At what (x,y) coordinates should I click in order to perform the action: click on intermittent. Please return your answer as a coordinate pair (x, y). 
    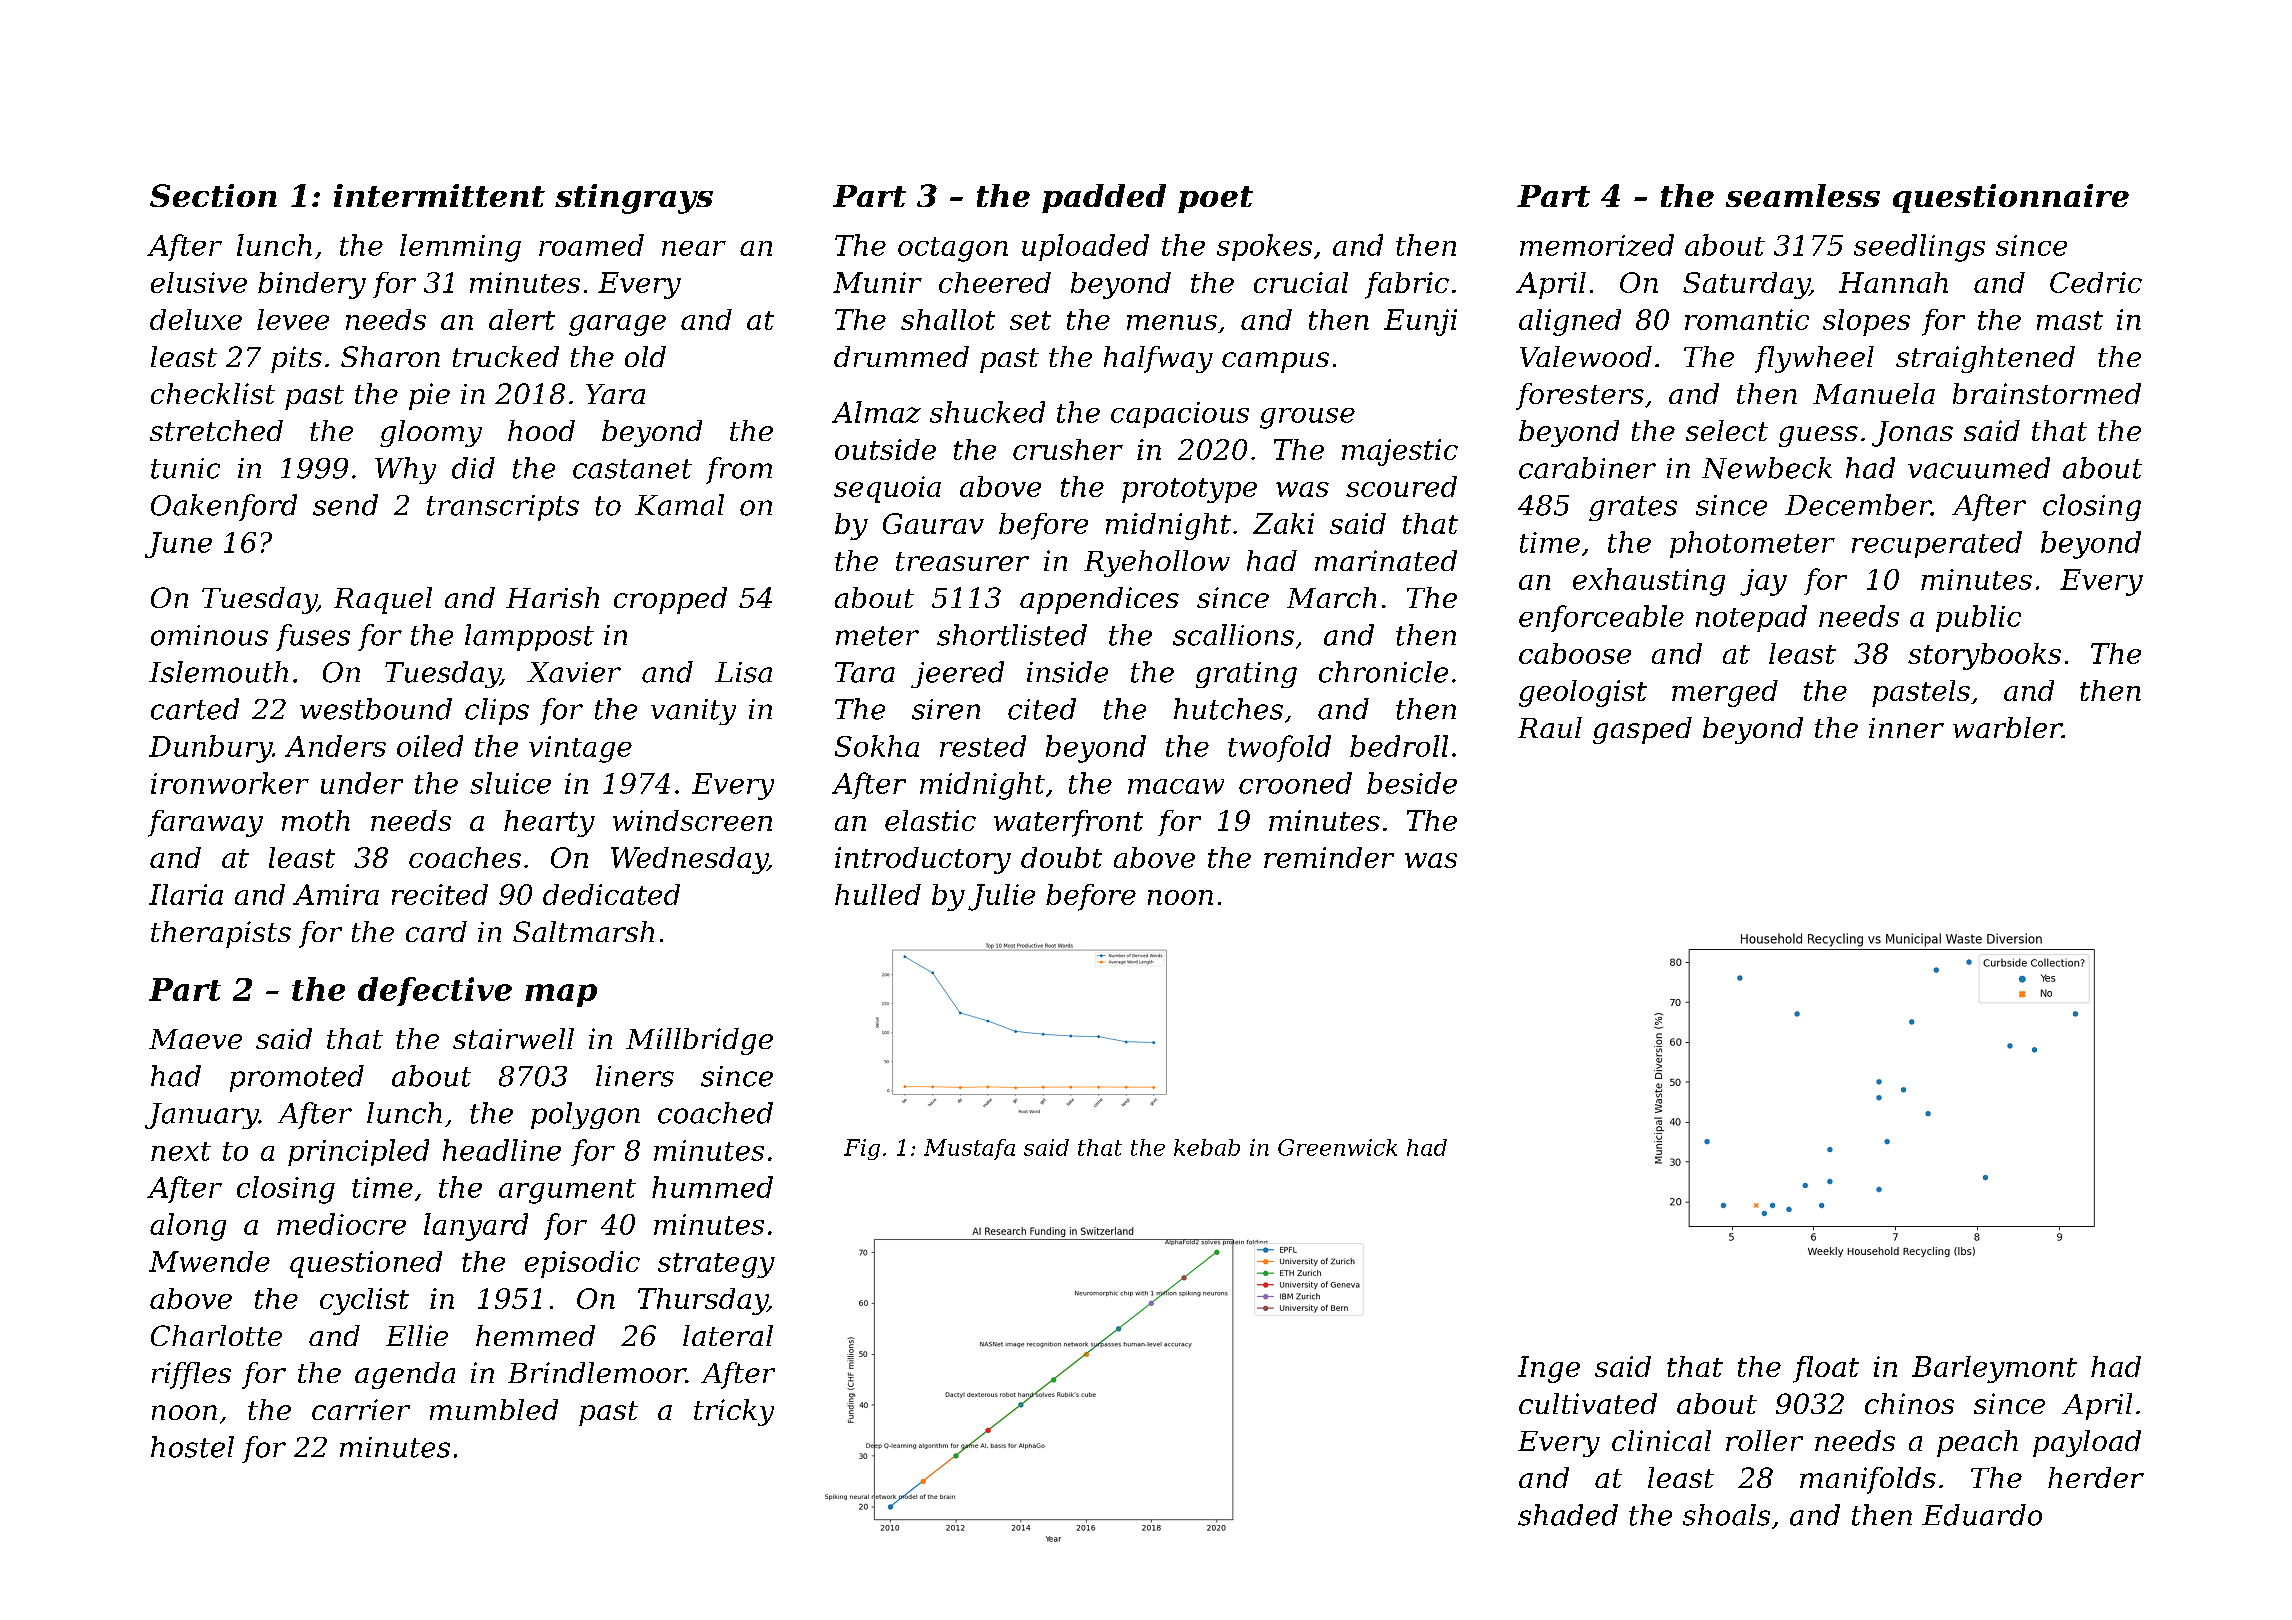
    Looking at the image, I should click on (439, 195).
